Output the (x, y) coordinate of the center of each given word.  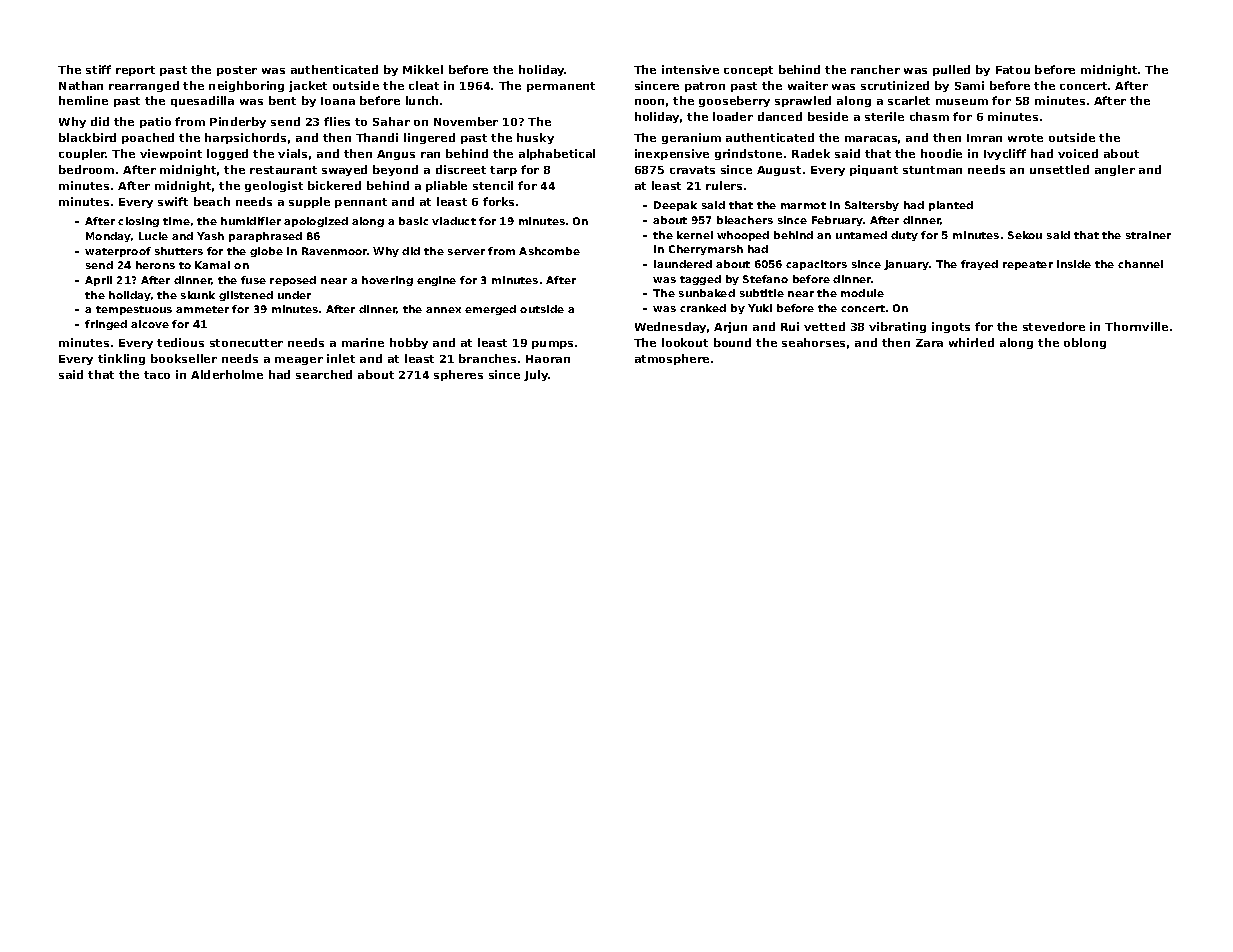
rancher (875, 69)
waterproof (118, 252)
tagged (700, 280)
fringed (106, 325)
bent (282, 100)
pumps (552, 345)
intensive (690, 69)
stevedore (1054, 326)
